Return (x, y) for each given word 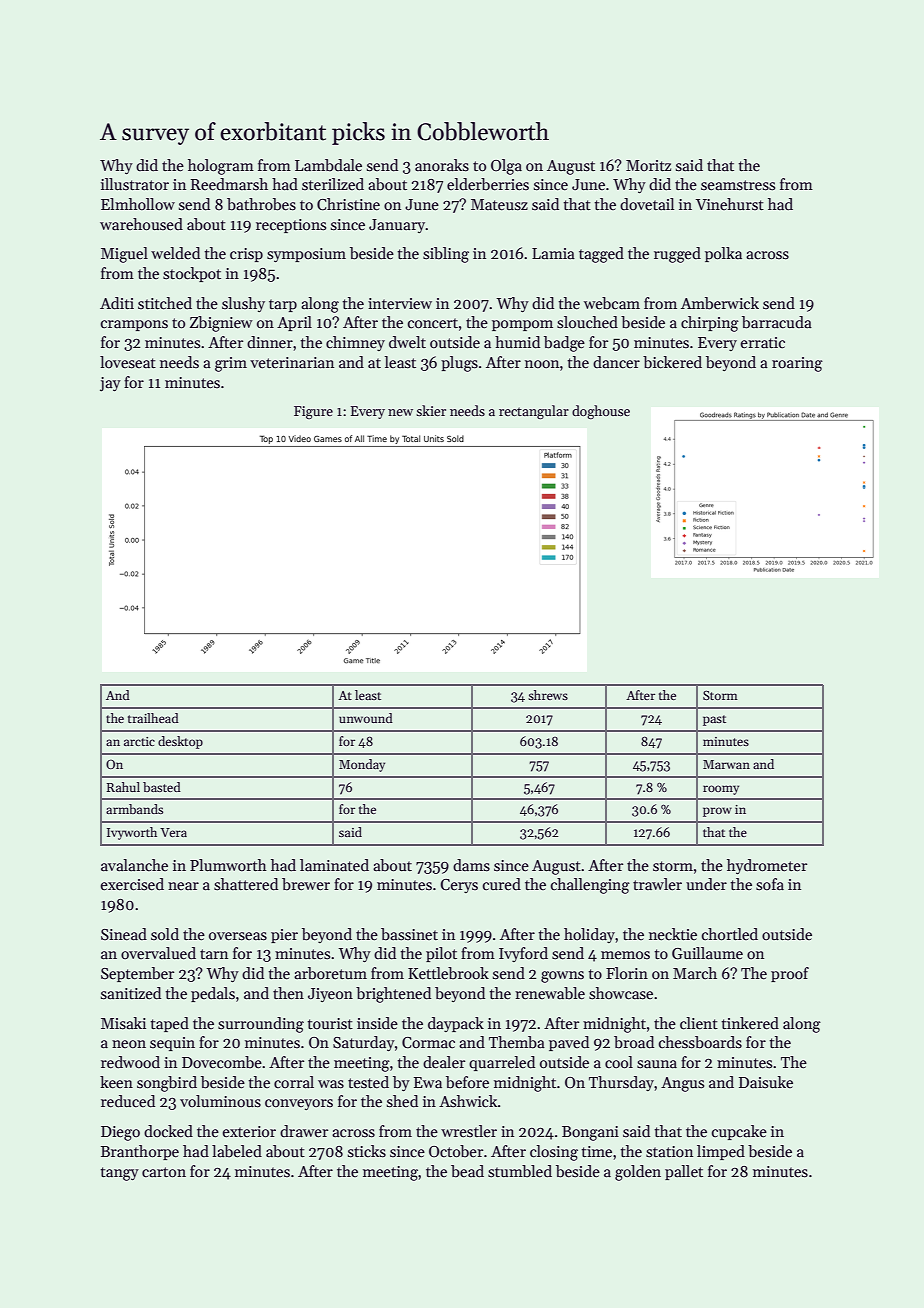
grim (231, 364)
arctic (139, 741)
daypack (456, 1024)
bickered (672, 362)
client (699, 1023)
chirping (710, 324)
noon (542, 364)
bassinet (409, 934)
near (183, 886)
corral (294, 1082)
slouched (587, 322)
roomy (721, 790)
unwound (366, 718)
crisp (246, 255)
